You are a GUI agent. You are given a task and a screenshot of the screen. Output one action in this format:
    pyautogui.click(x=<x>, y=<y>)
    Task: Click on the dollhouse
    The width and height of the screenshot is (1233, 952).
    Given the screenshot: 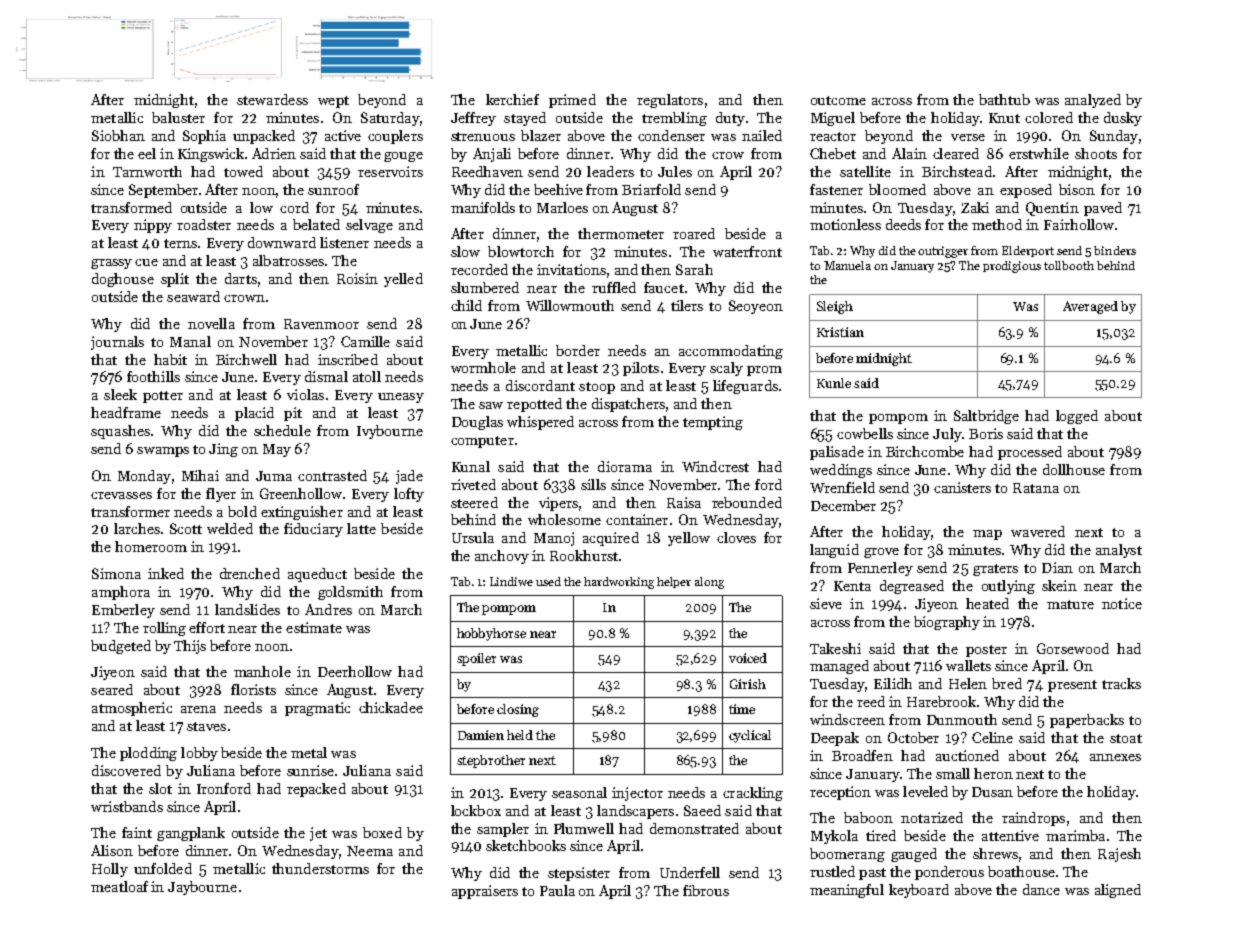 What is the action you would take?
    pyautogui.click(x=1074, y=469)
